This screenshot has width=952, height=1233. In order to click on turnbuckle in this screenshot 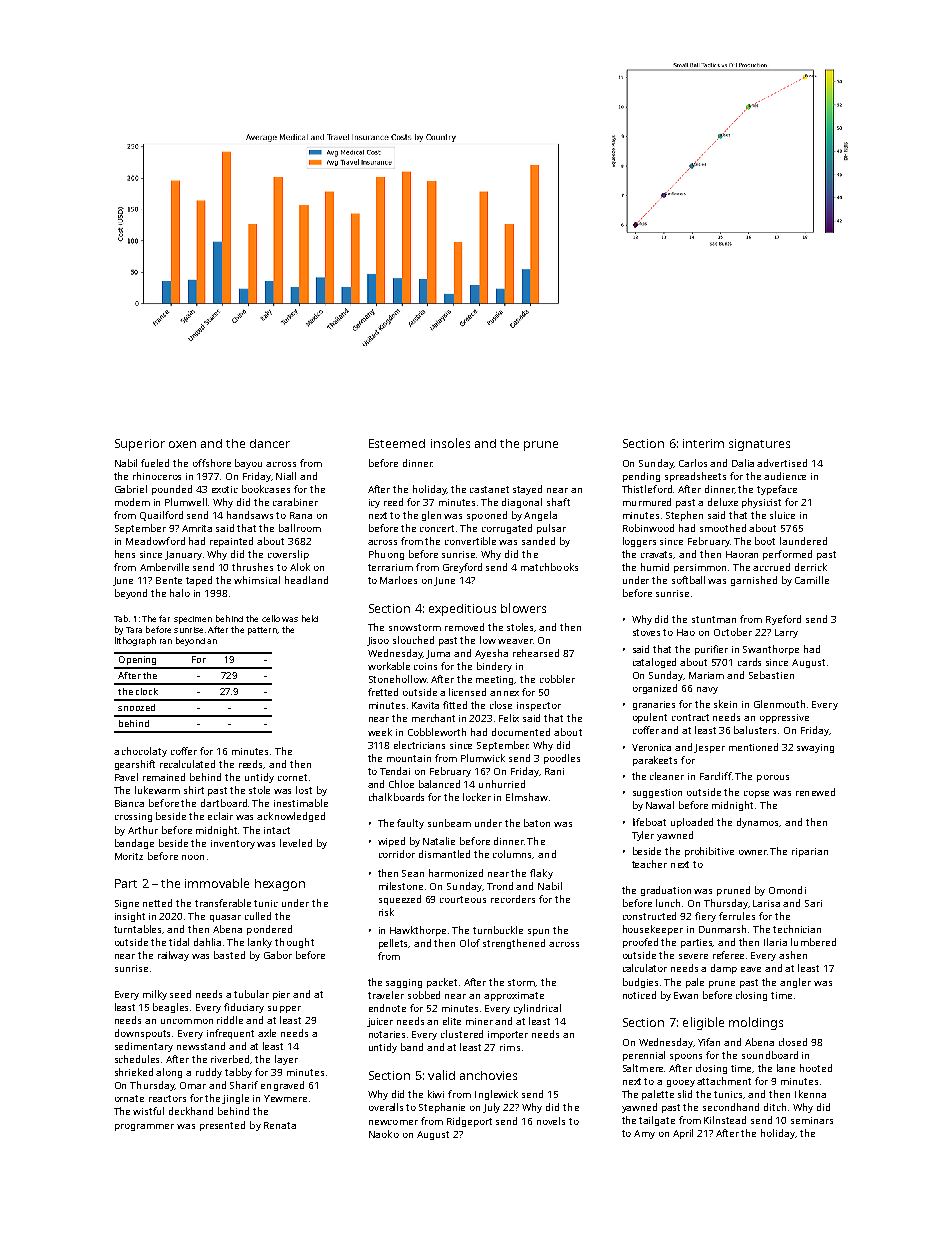, I will do `click(498, 930)`.
